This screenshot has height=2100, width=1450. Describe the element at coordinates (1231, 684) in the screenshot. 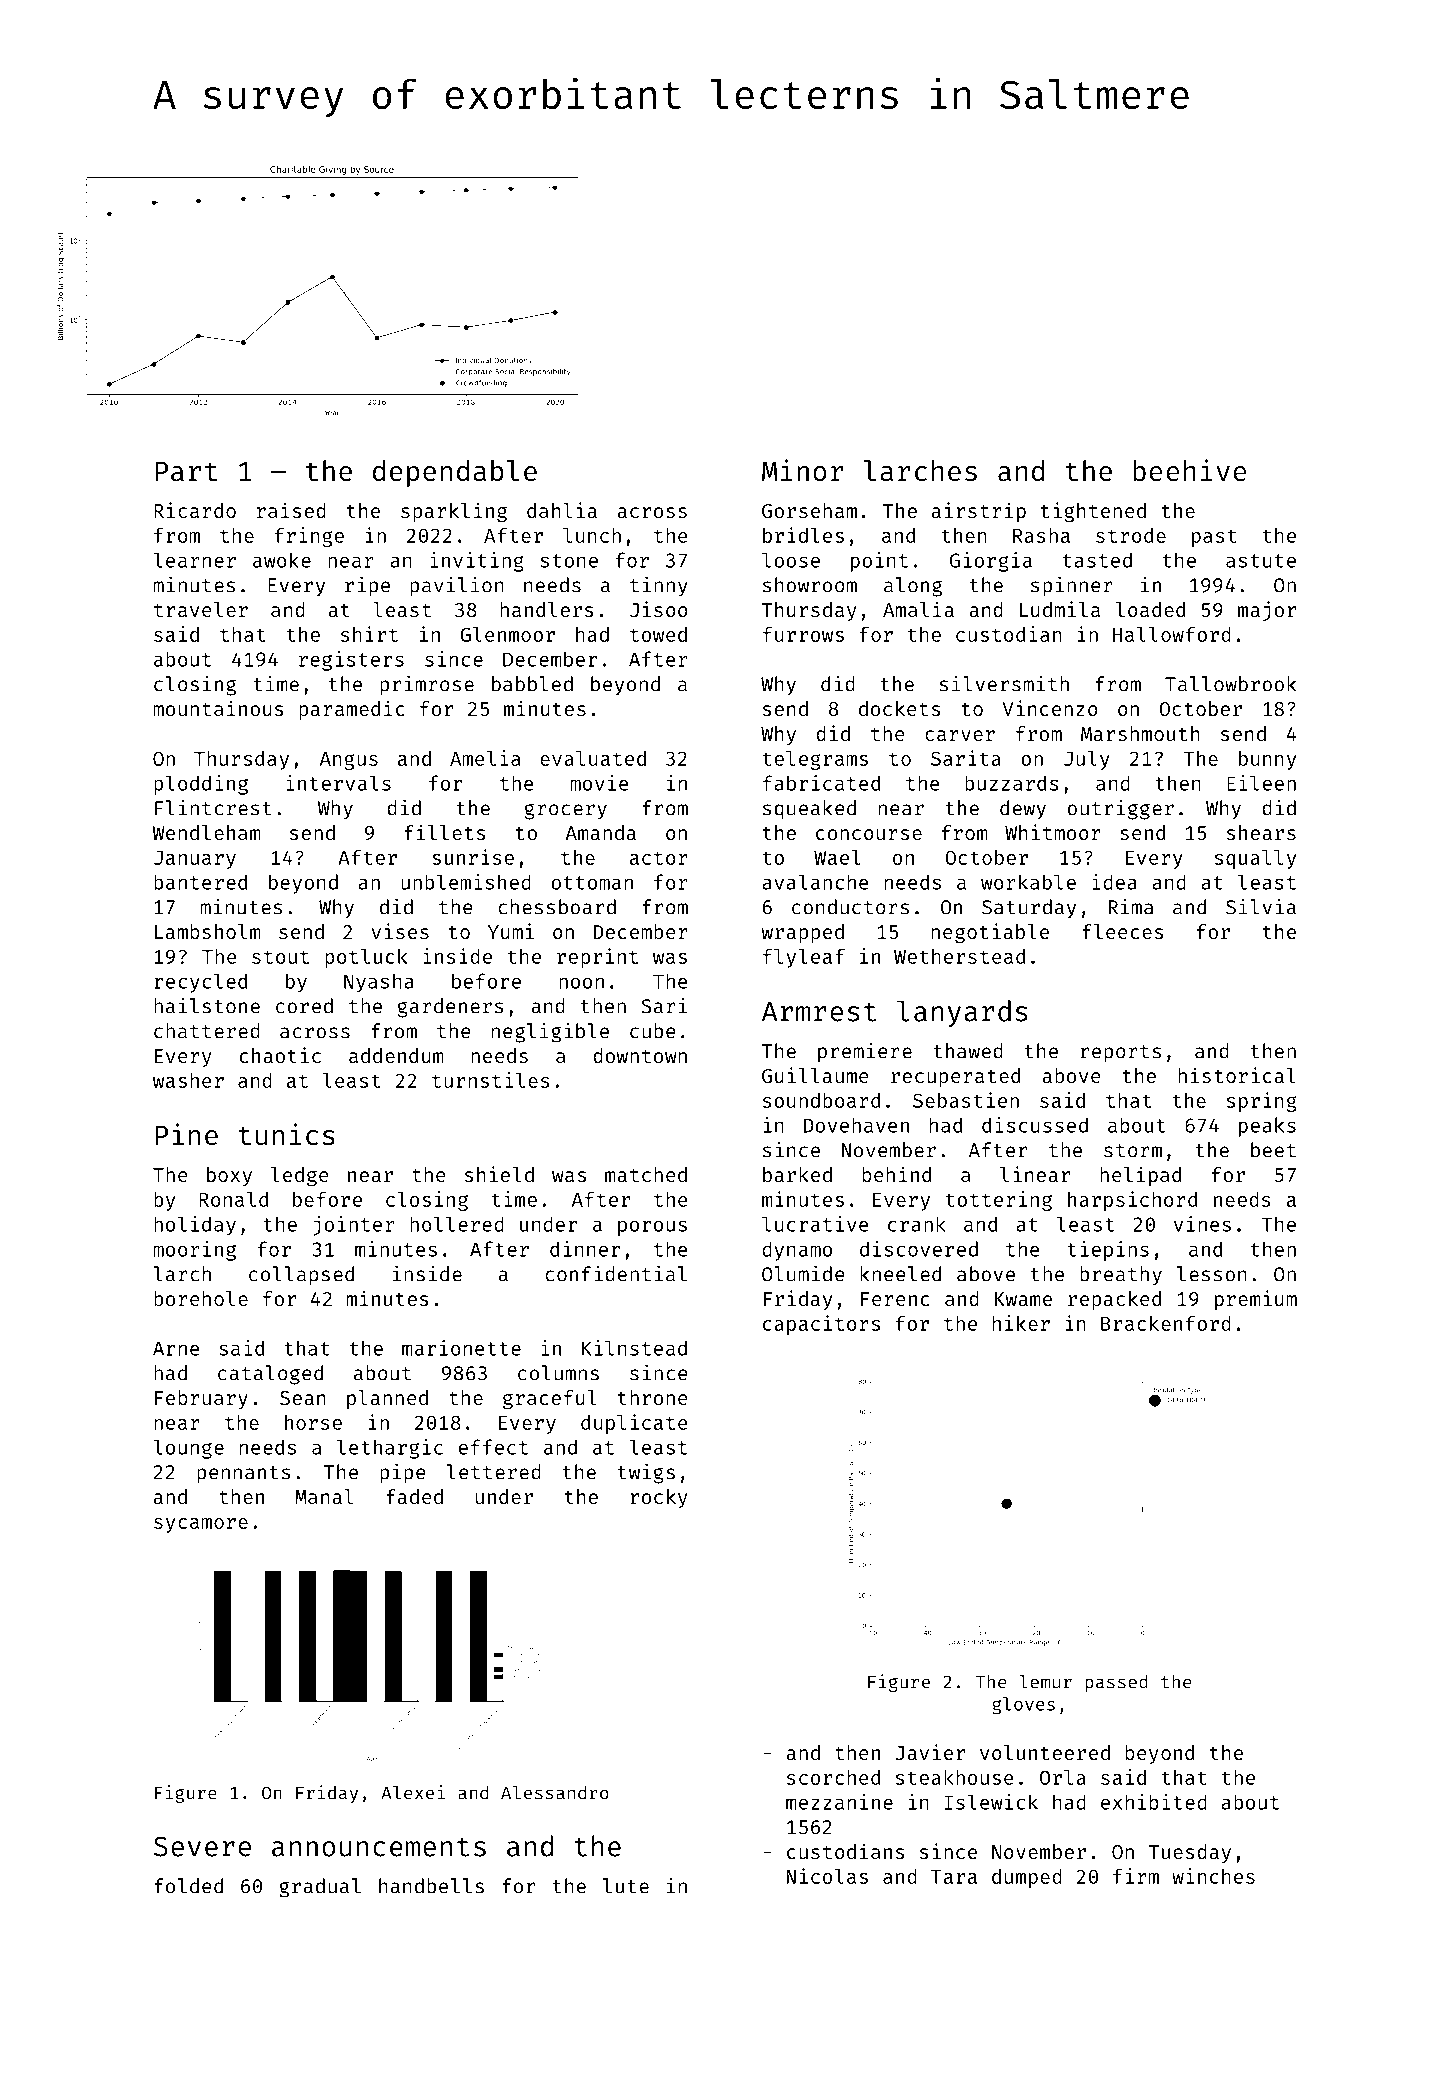

I see `Tallowbrook` at that location.
